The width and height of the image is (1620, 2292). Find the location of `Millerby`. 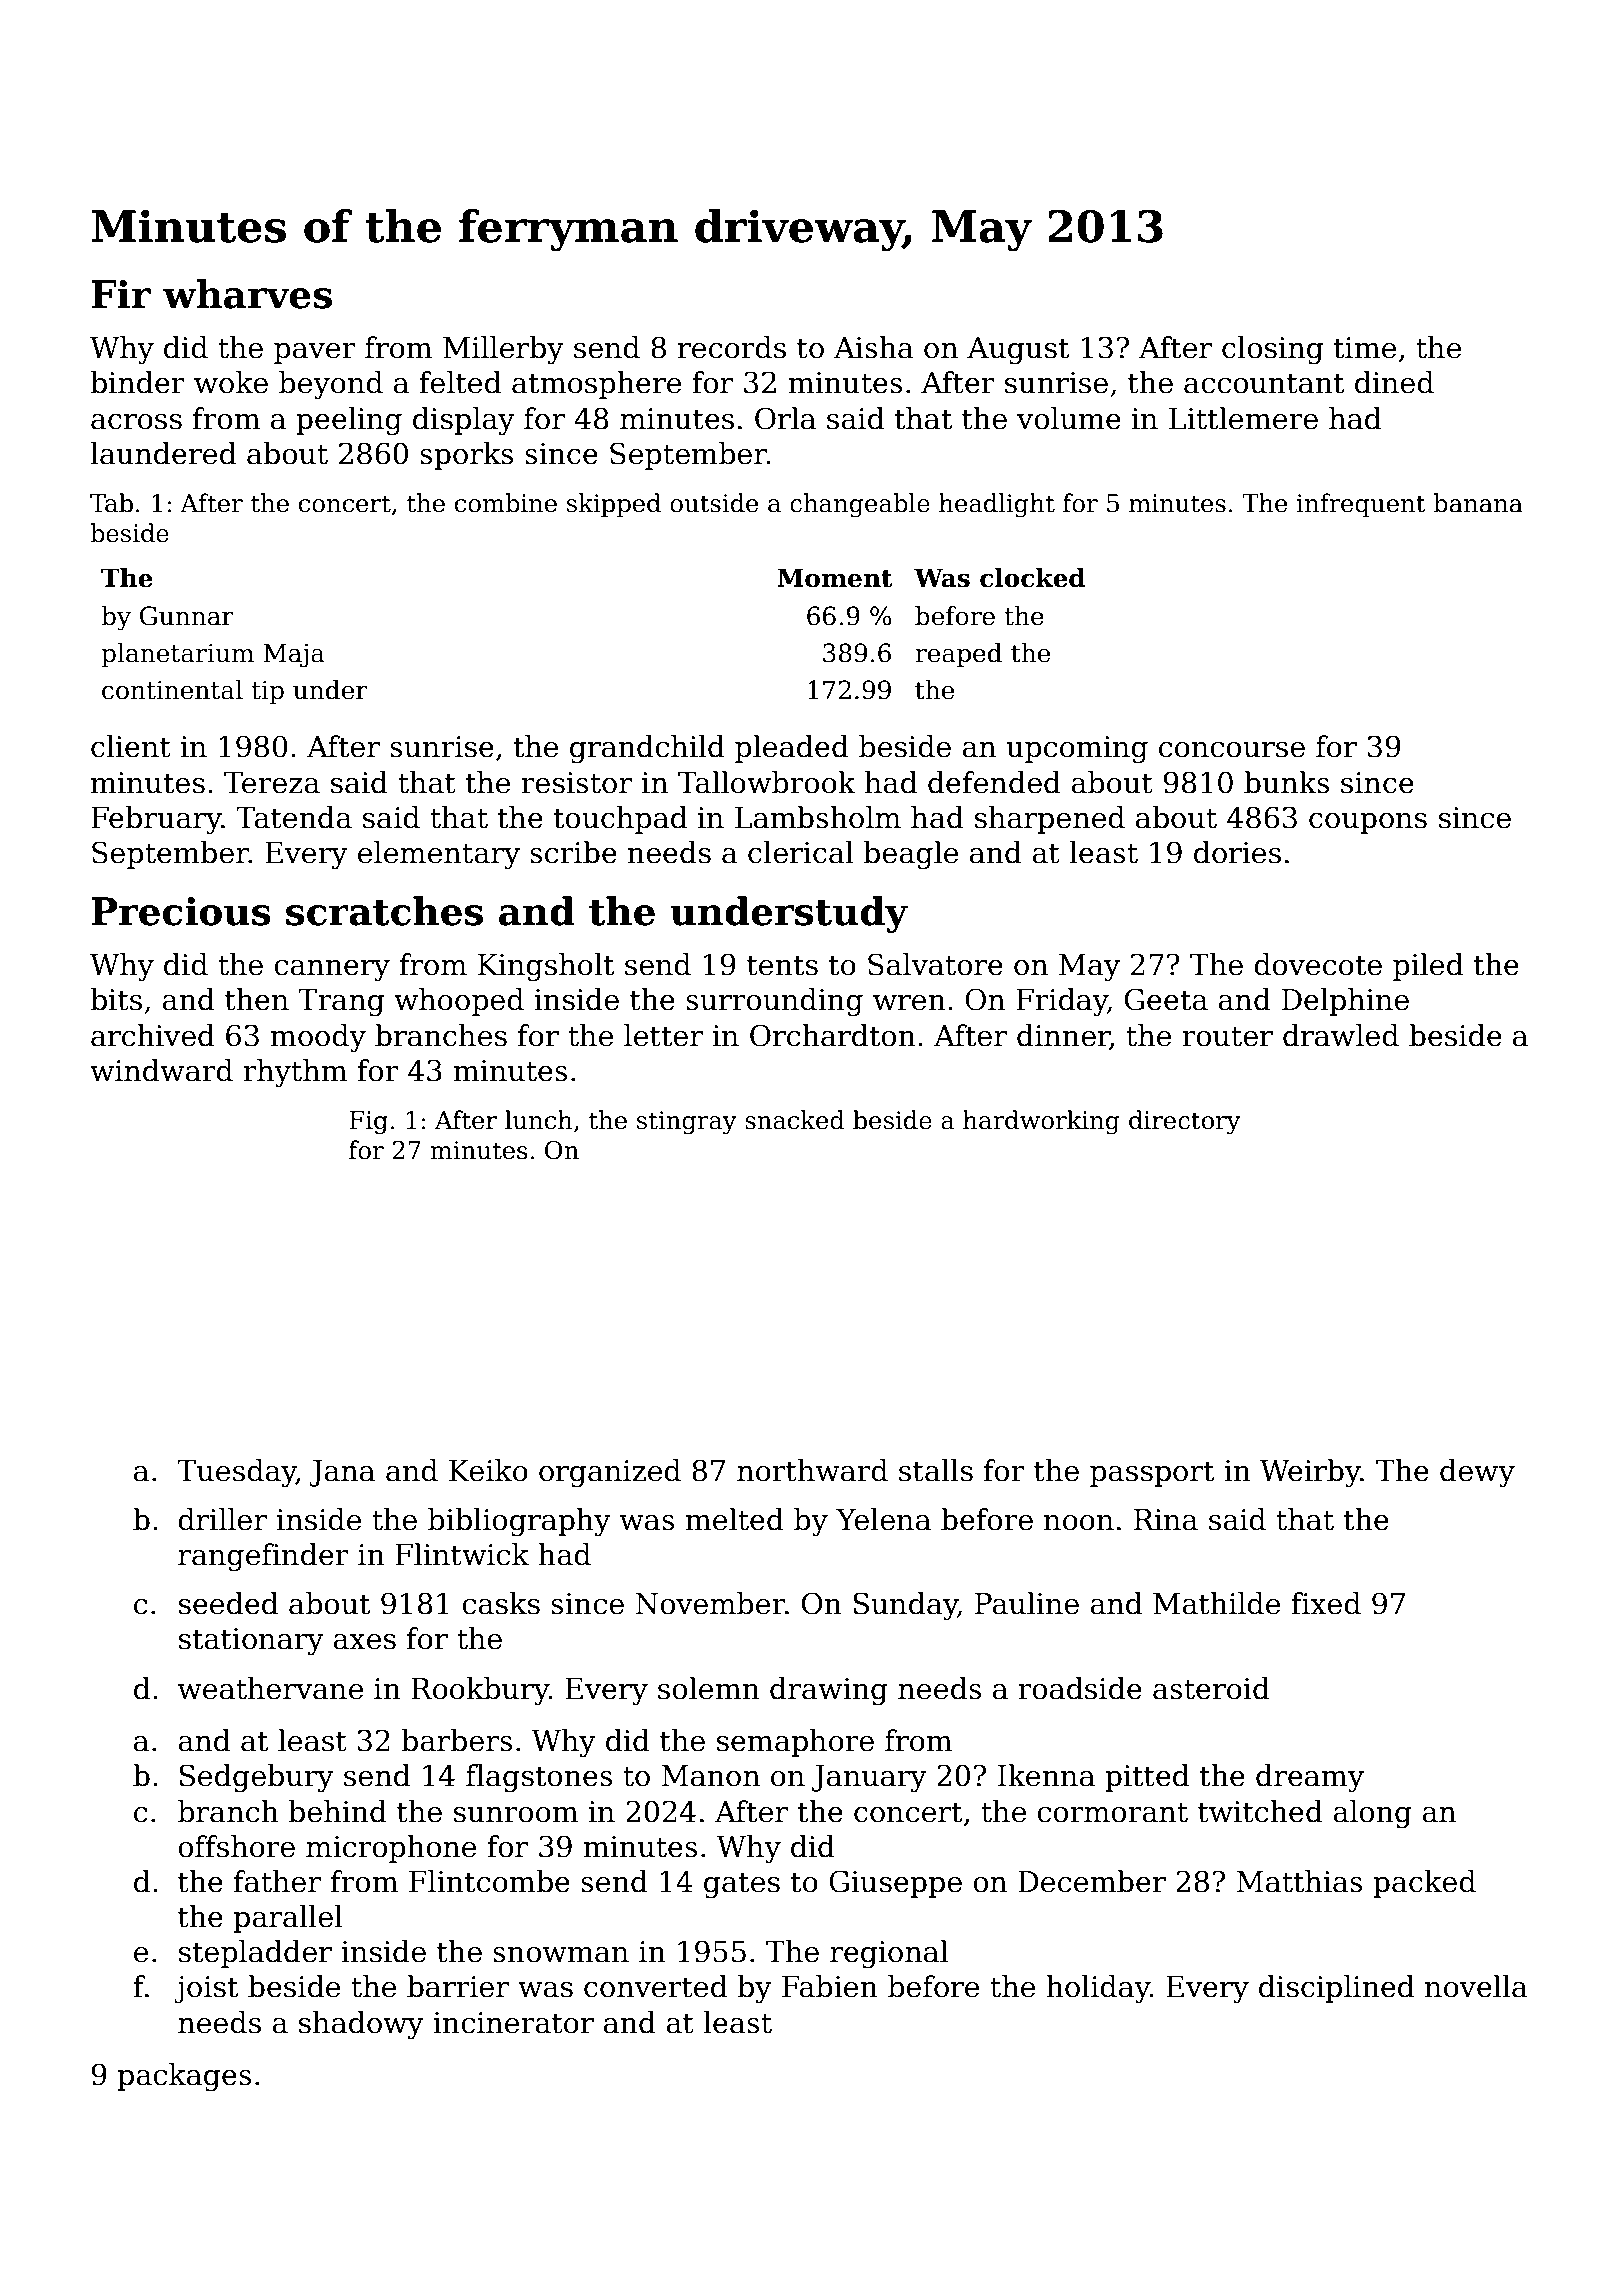

Millerby is located at coordinates (503, 350).
